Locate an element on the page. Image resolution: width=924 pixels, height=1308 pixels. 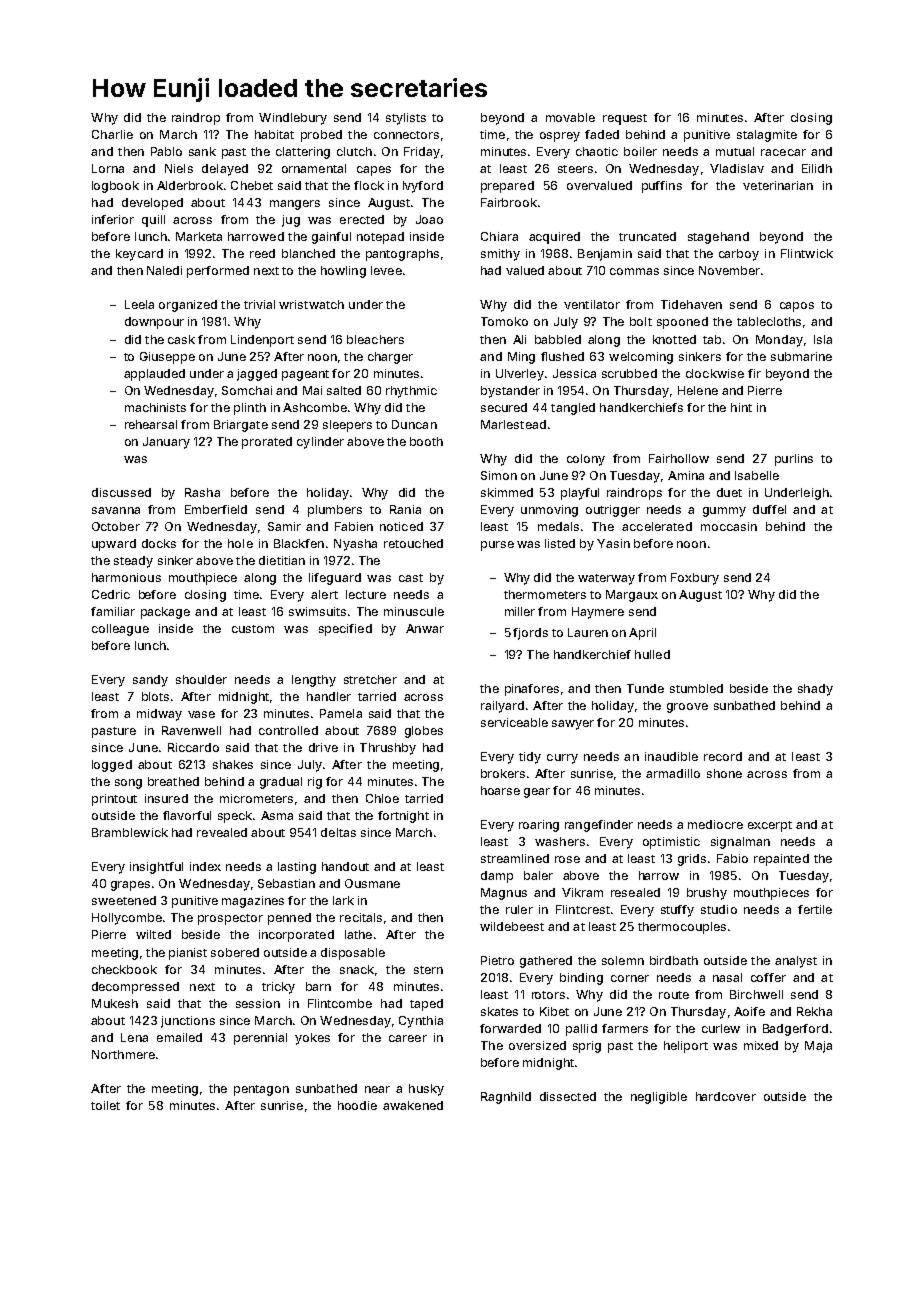
taped is located at coordinates (426, 1005).
